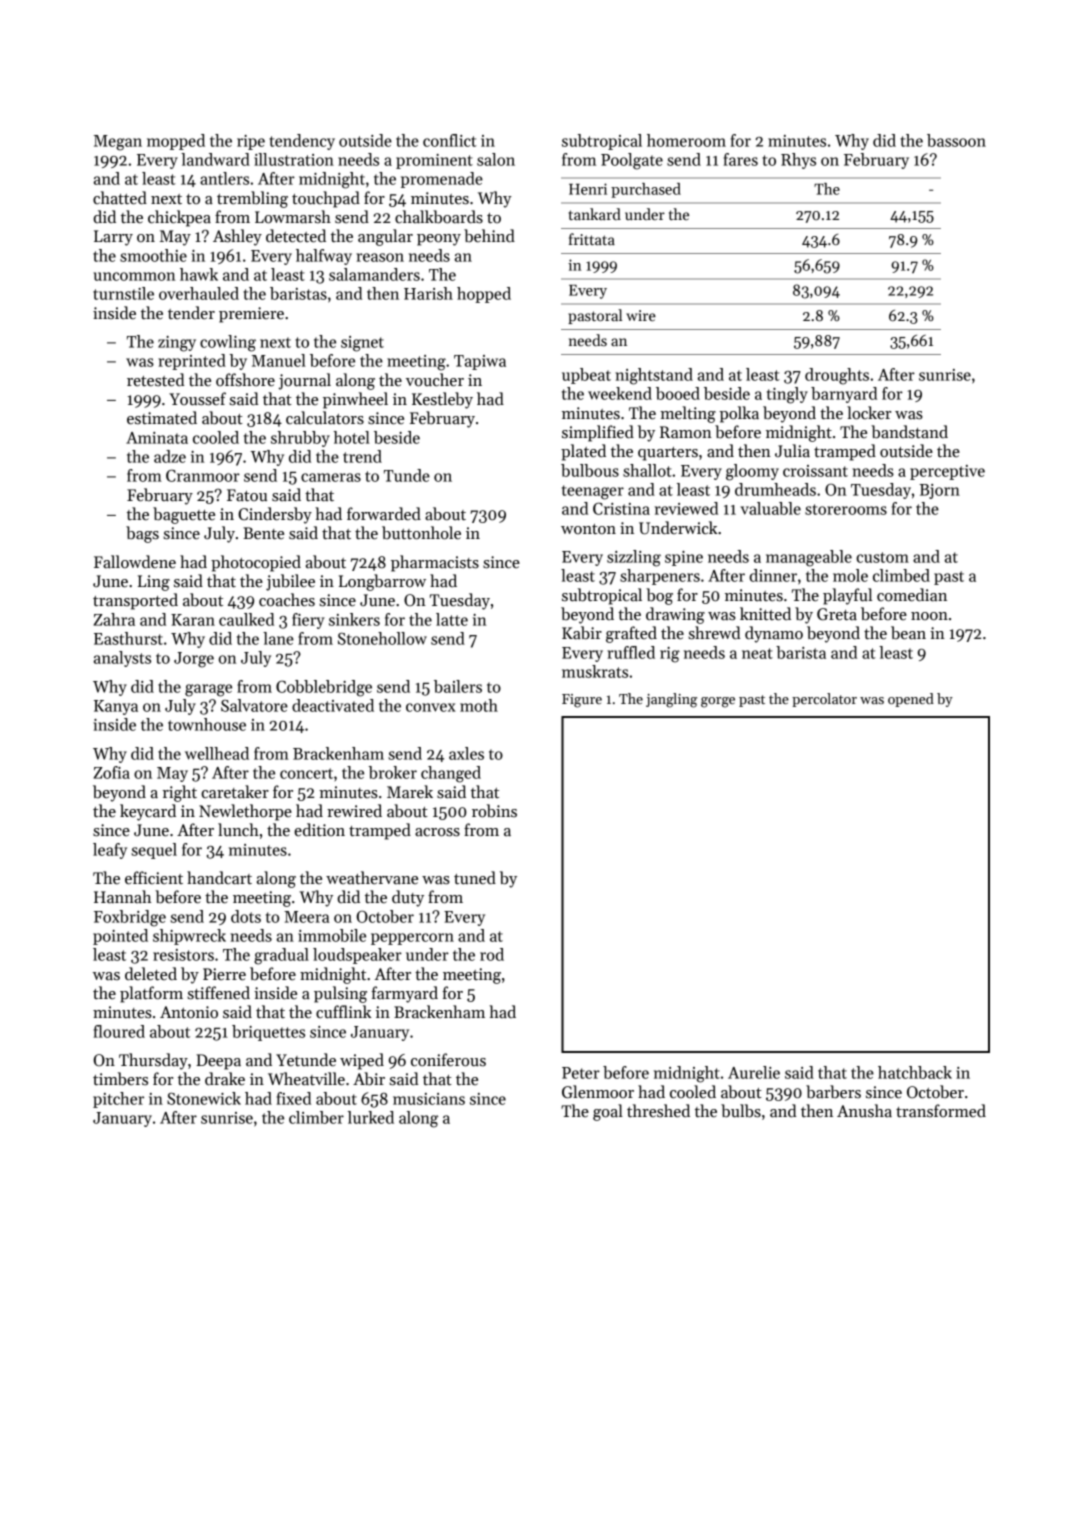 This screenshot has height=1532, width=1083. What do you see at coordinates (251, 142) in the screenshot?
I see `ripe` at bounding box center [251, 142].
